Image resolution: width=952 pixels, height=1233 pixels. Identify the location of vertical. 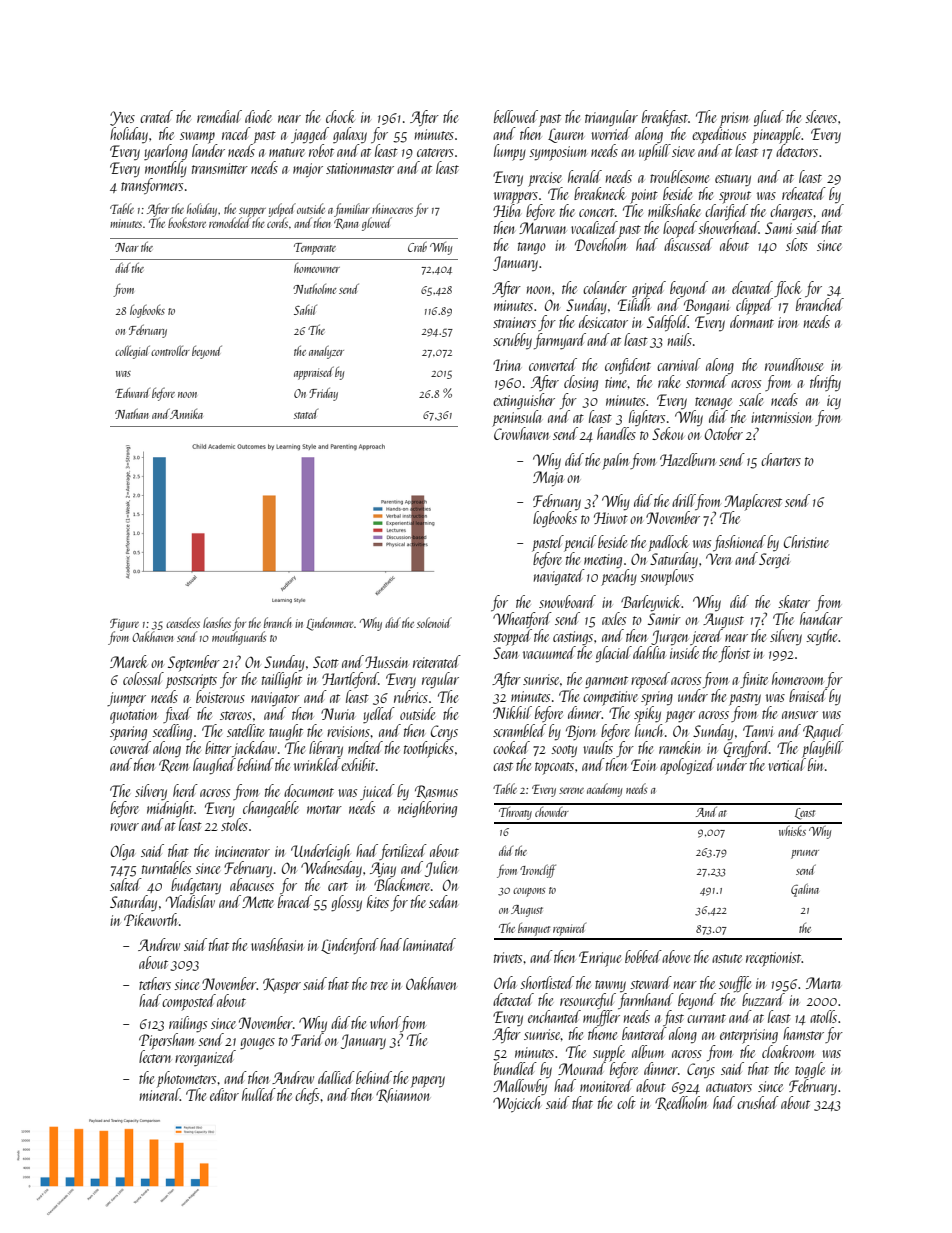
(787, 764).
